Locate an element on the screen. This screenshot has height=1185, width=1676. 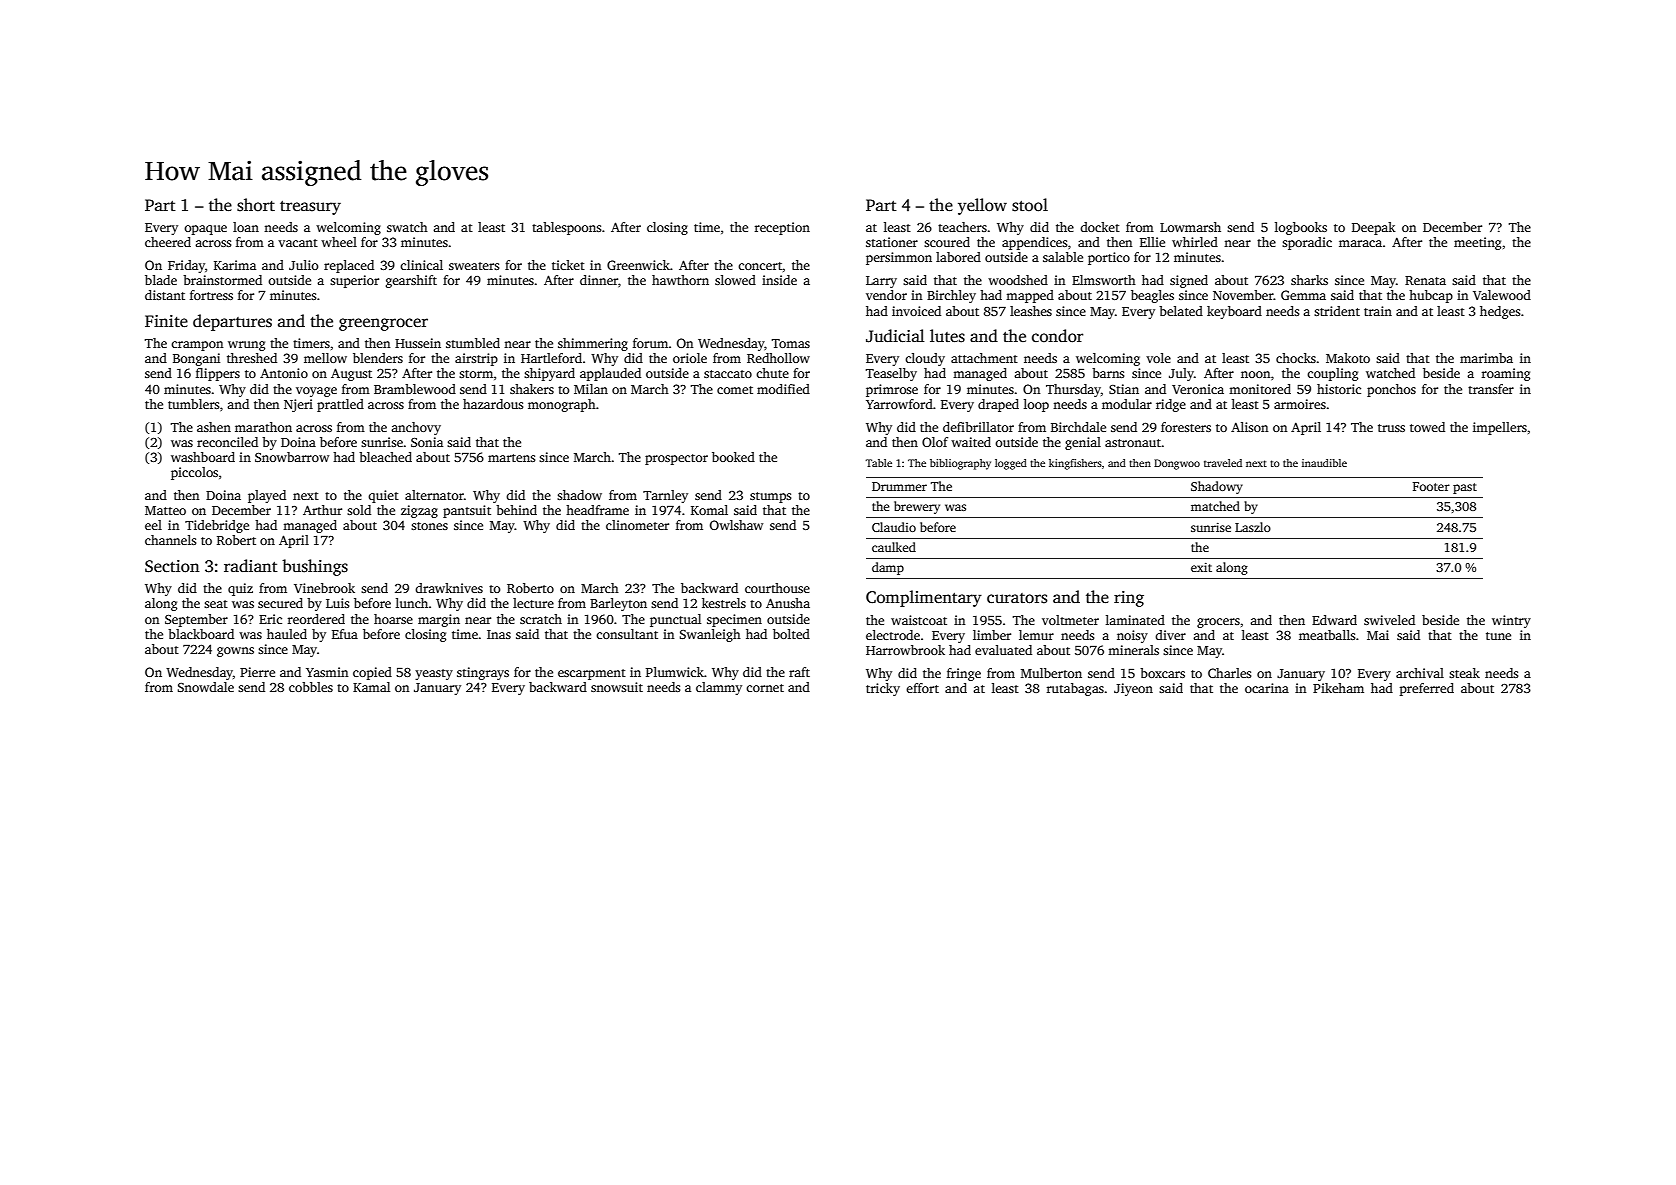
behind is located at coordinates (516, 510).
